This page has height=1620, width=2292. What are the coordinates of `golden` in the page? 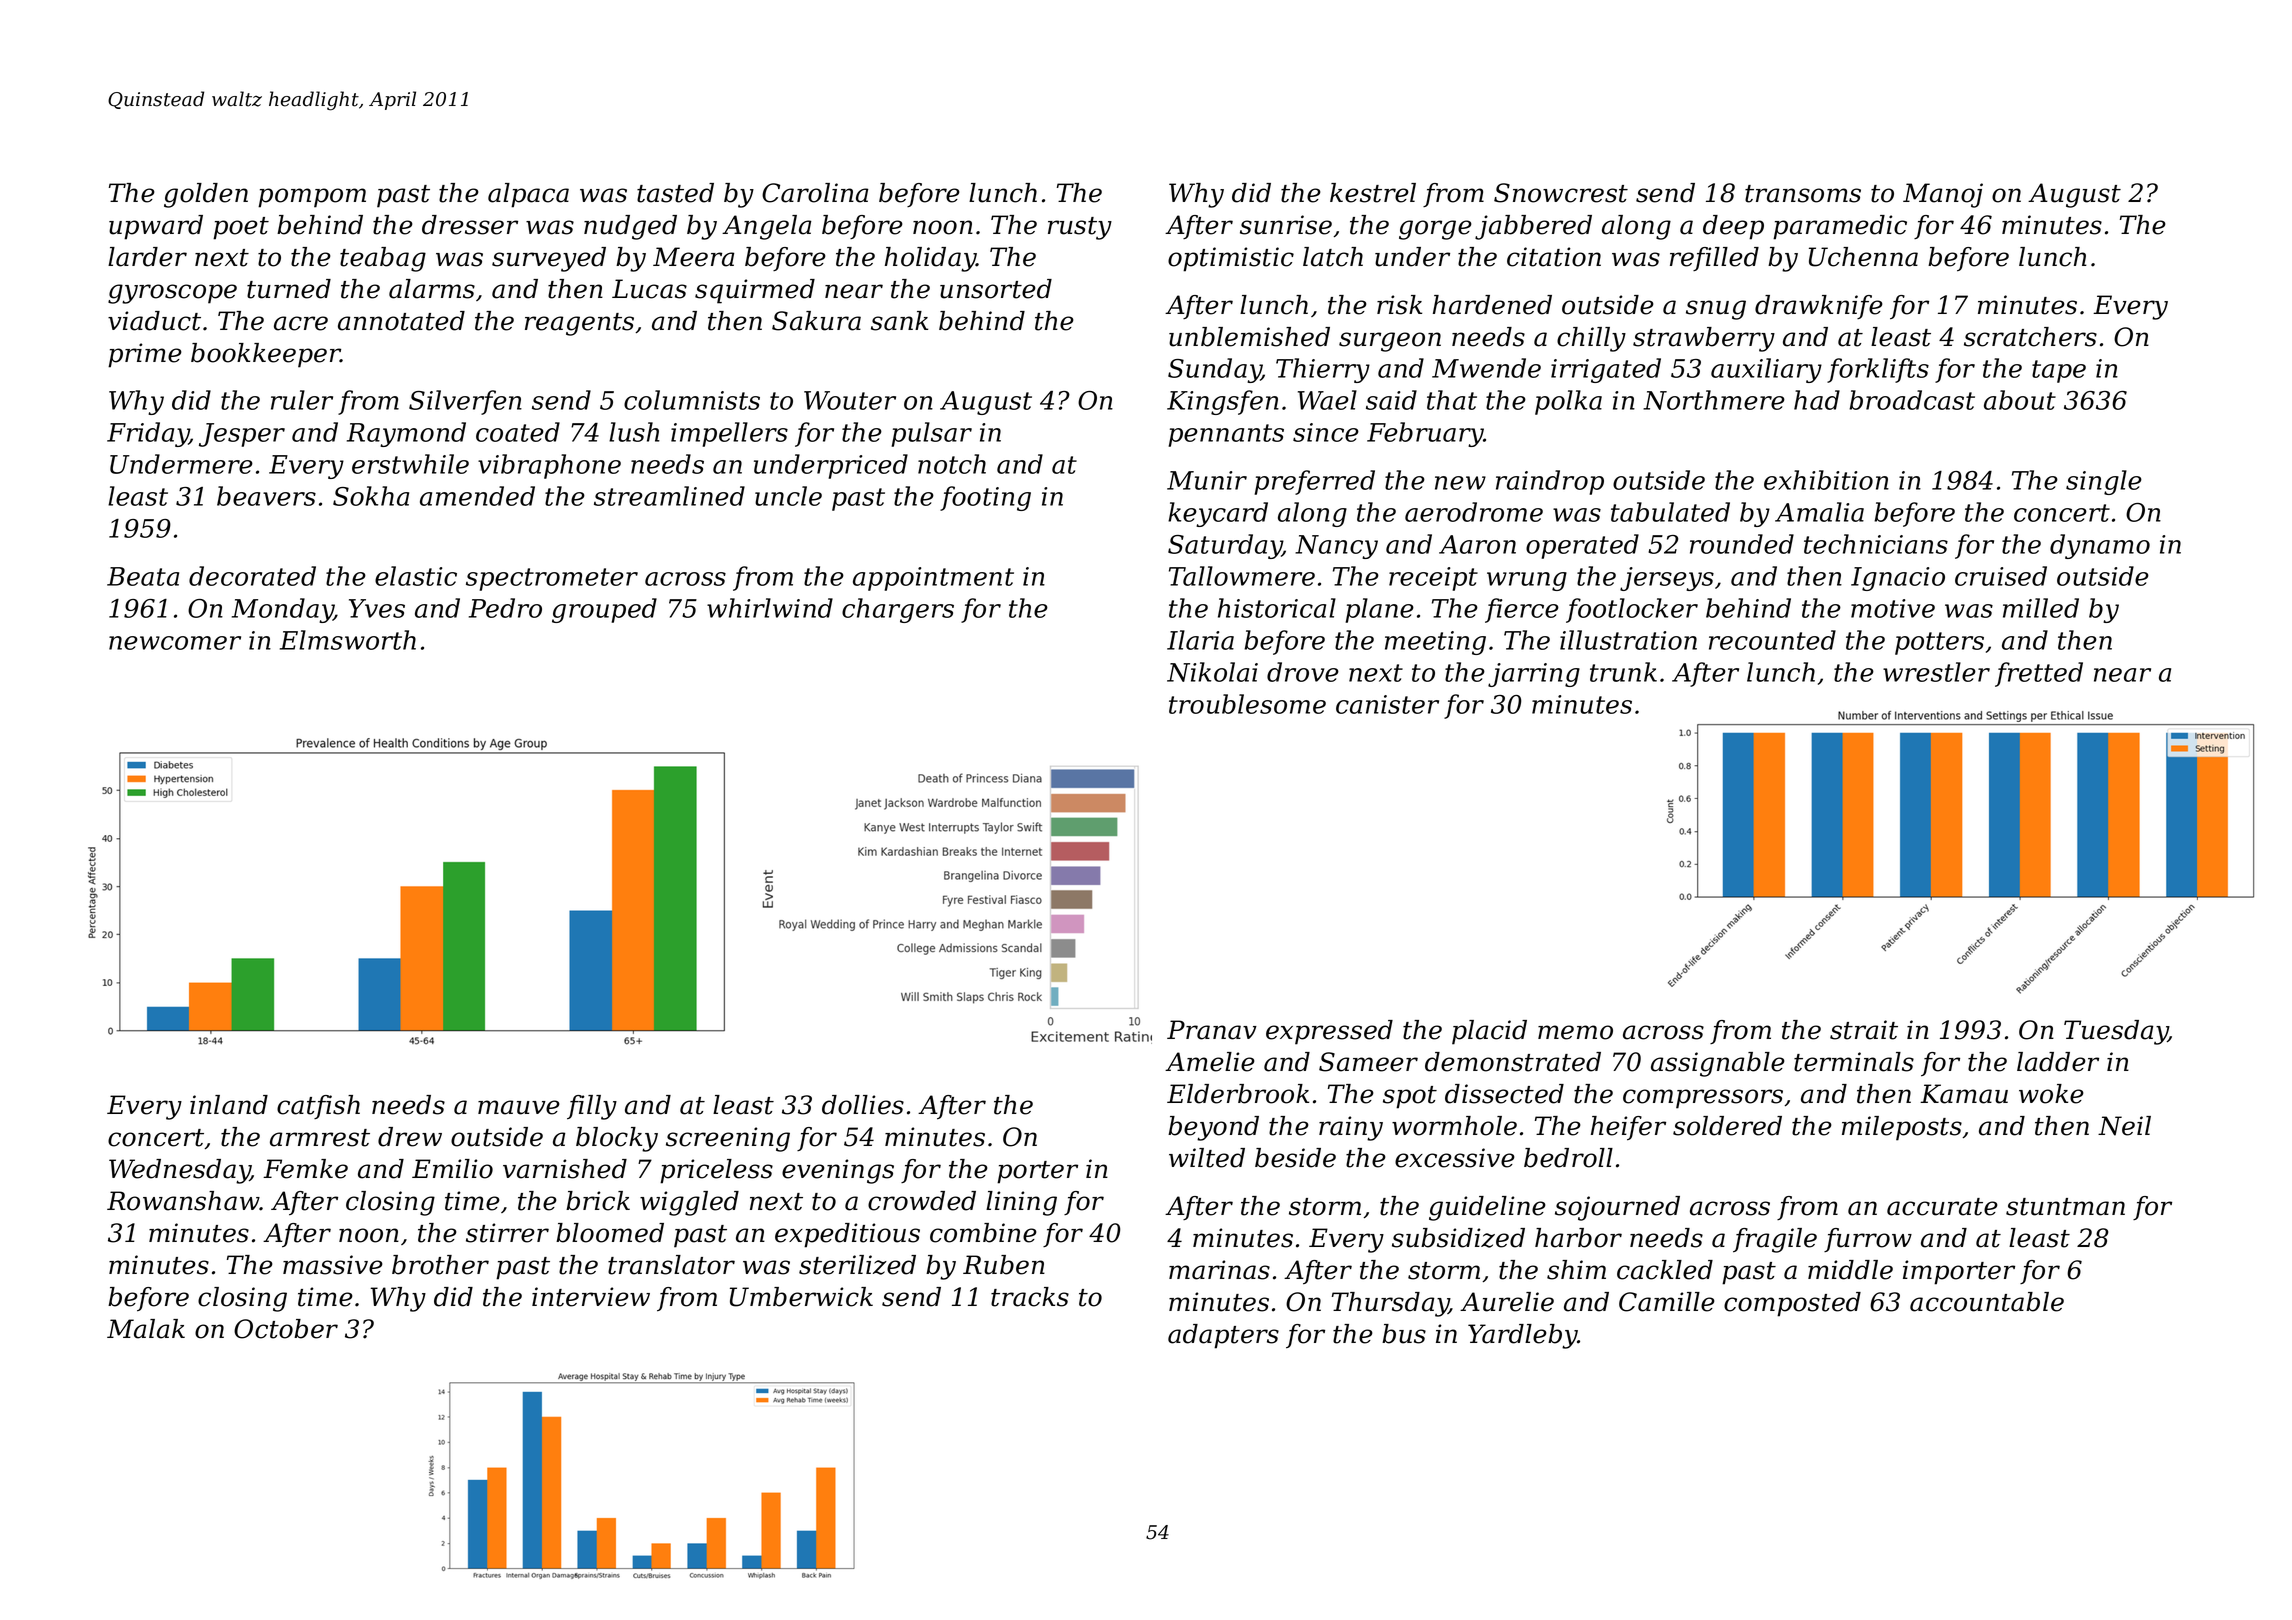 It's located at (206, 195).
